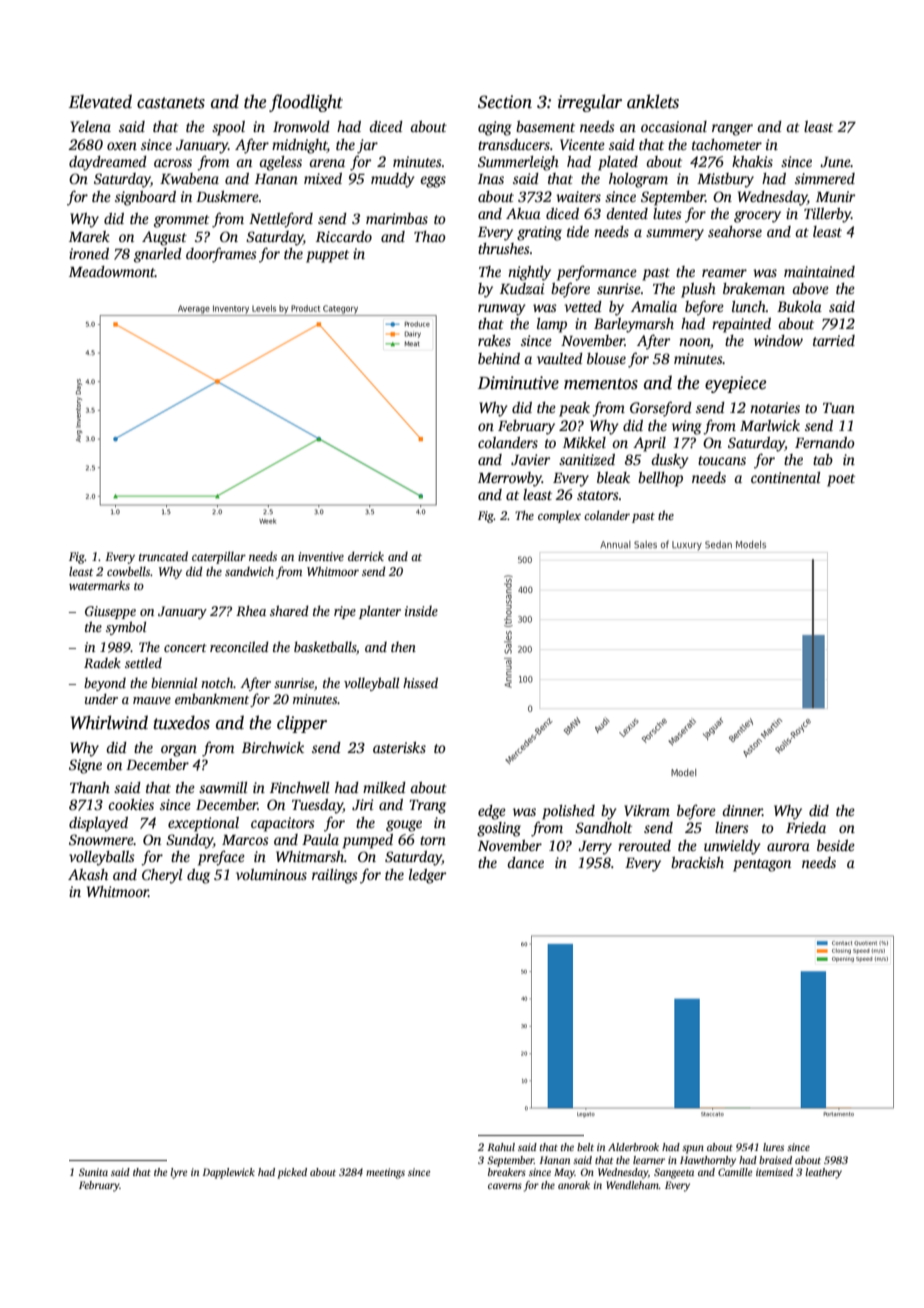 This page has width=924, height=1308. What do you see at coordinates (321, 556) in the page?
I see `inventive` at bounding box center [321, 556].
